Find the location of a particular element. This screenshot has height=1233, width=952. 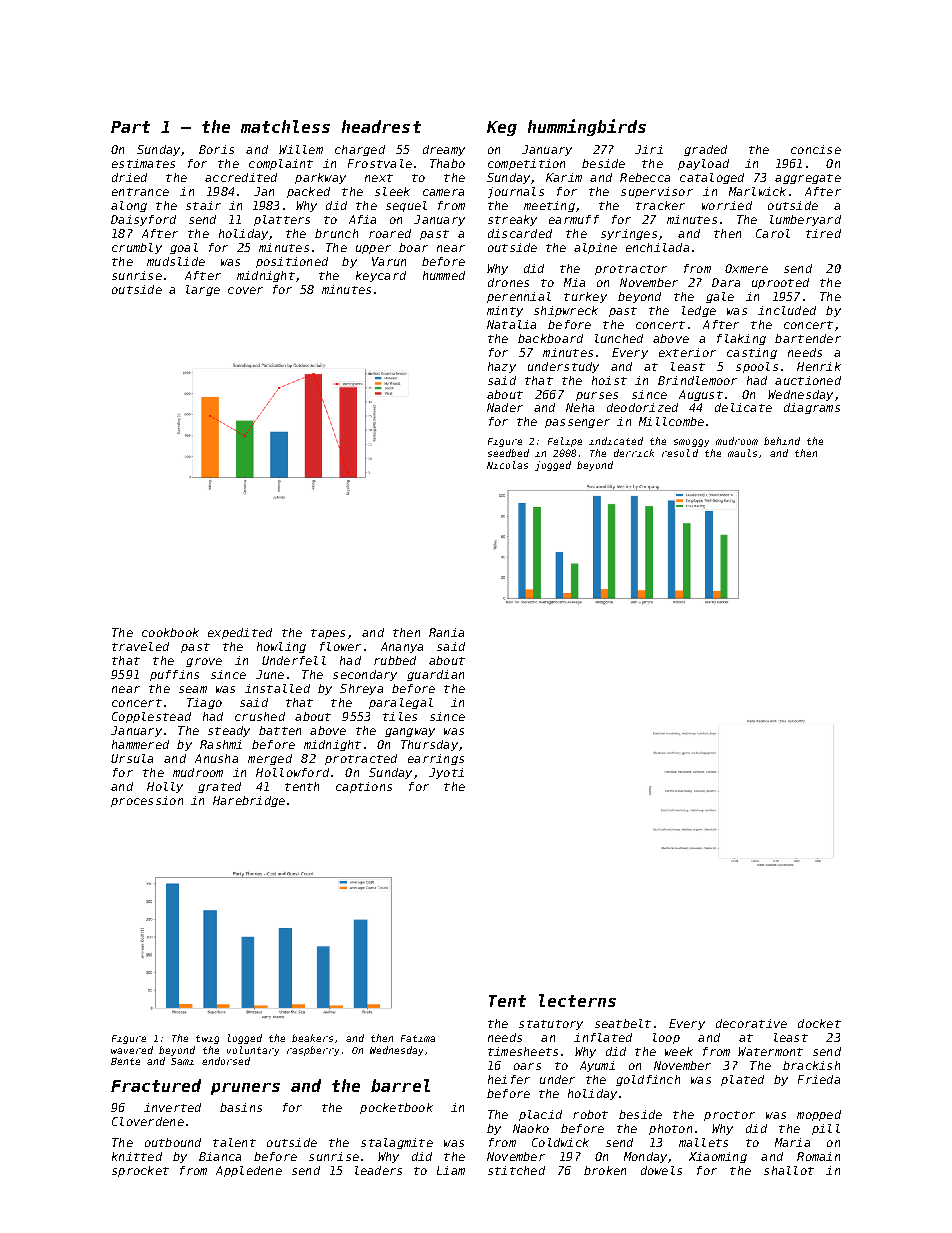

cookbook is located at coordinates (170, 632).
